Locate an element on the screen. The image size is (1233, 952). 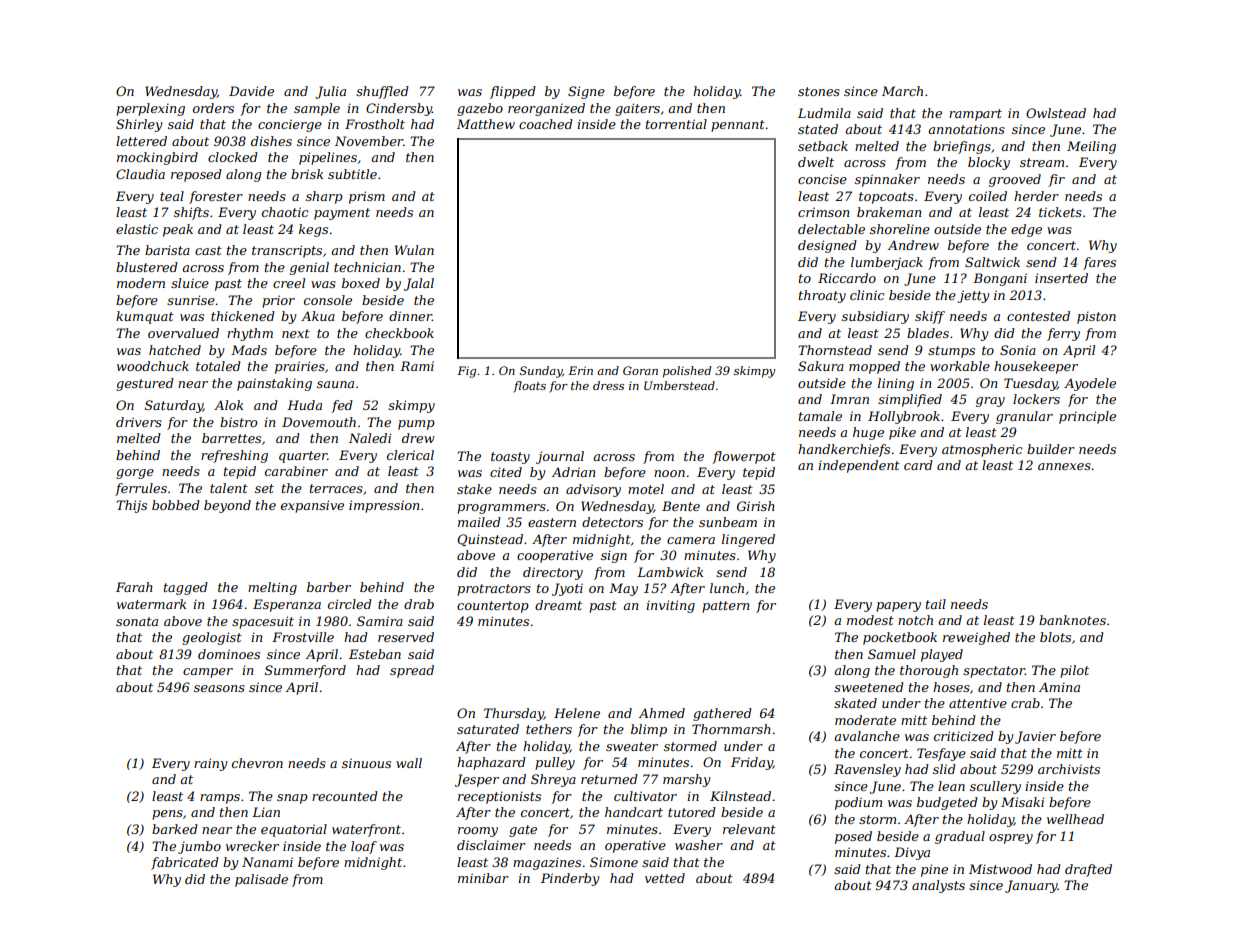
Owlstead is located at coordinates (1056, 113).
